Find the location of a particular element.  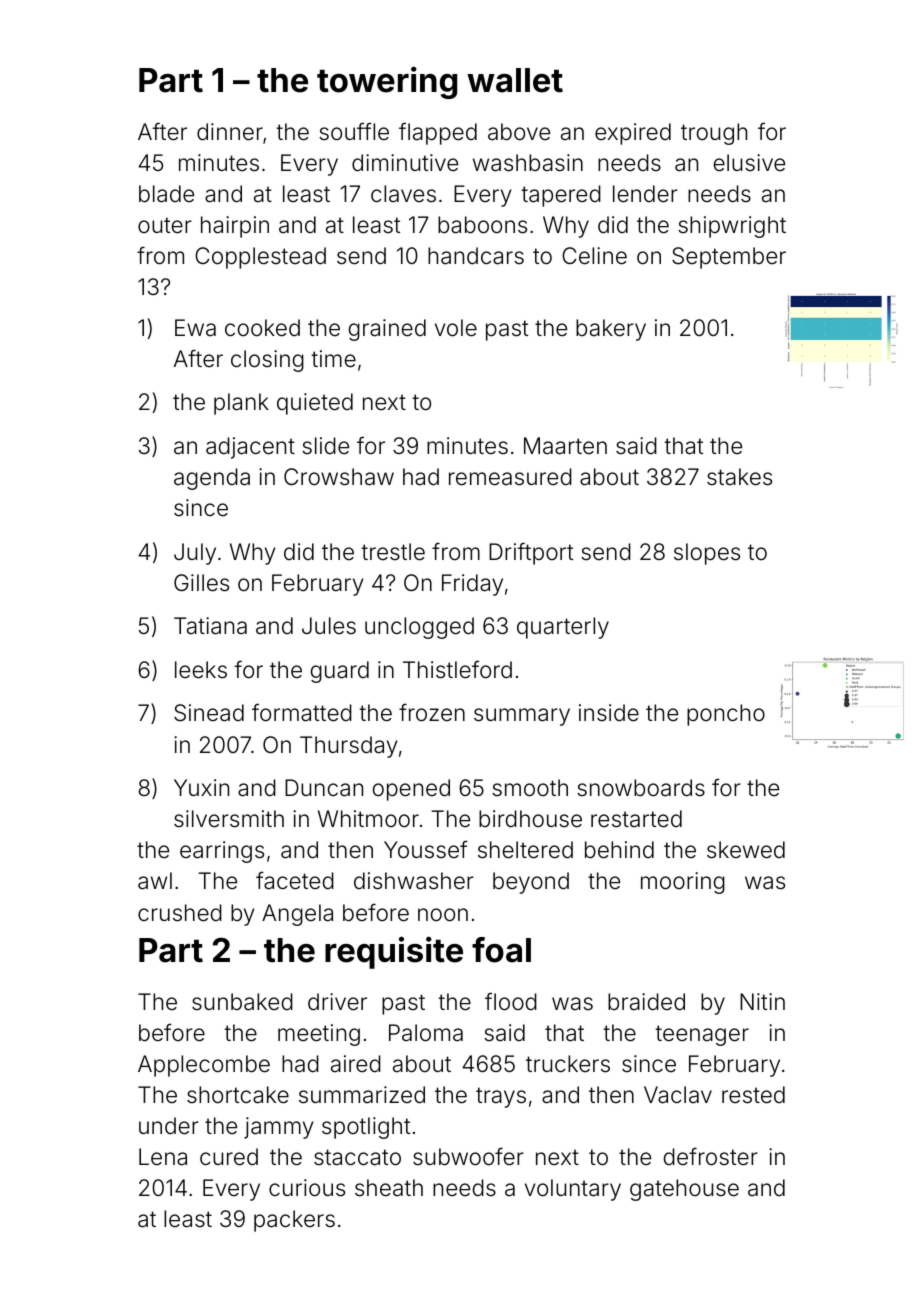

Angela is located at coordinates (297, 915).
